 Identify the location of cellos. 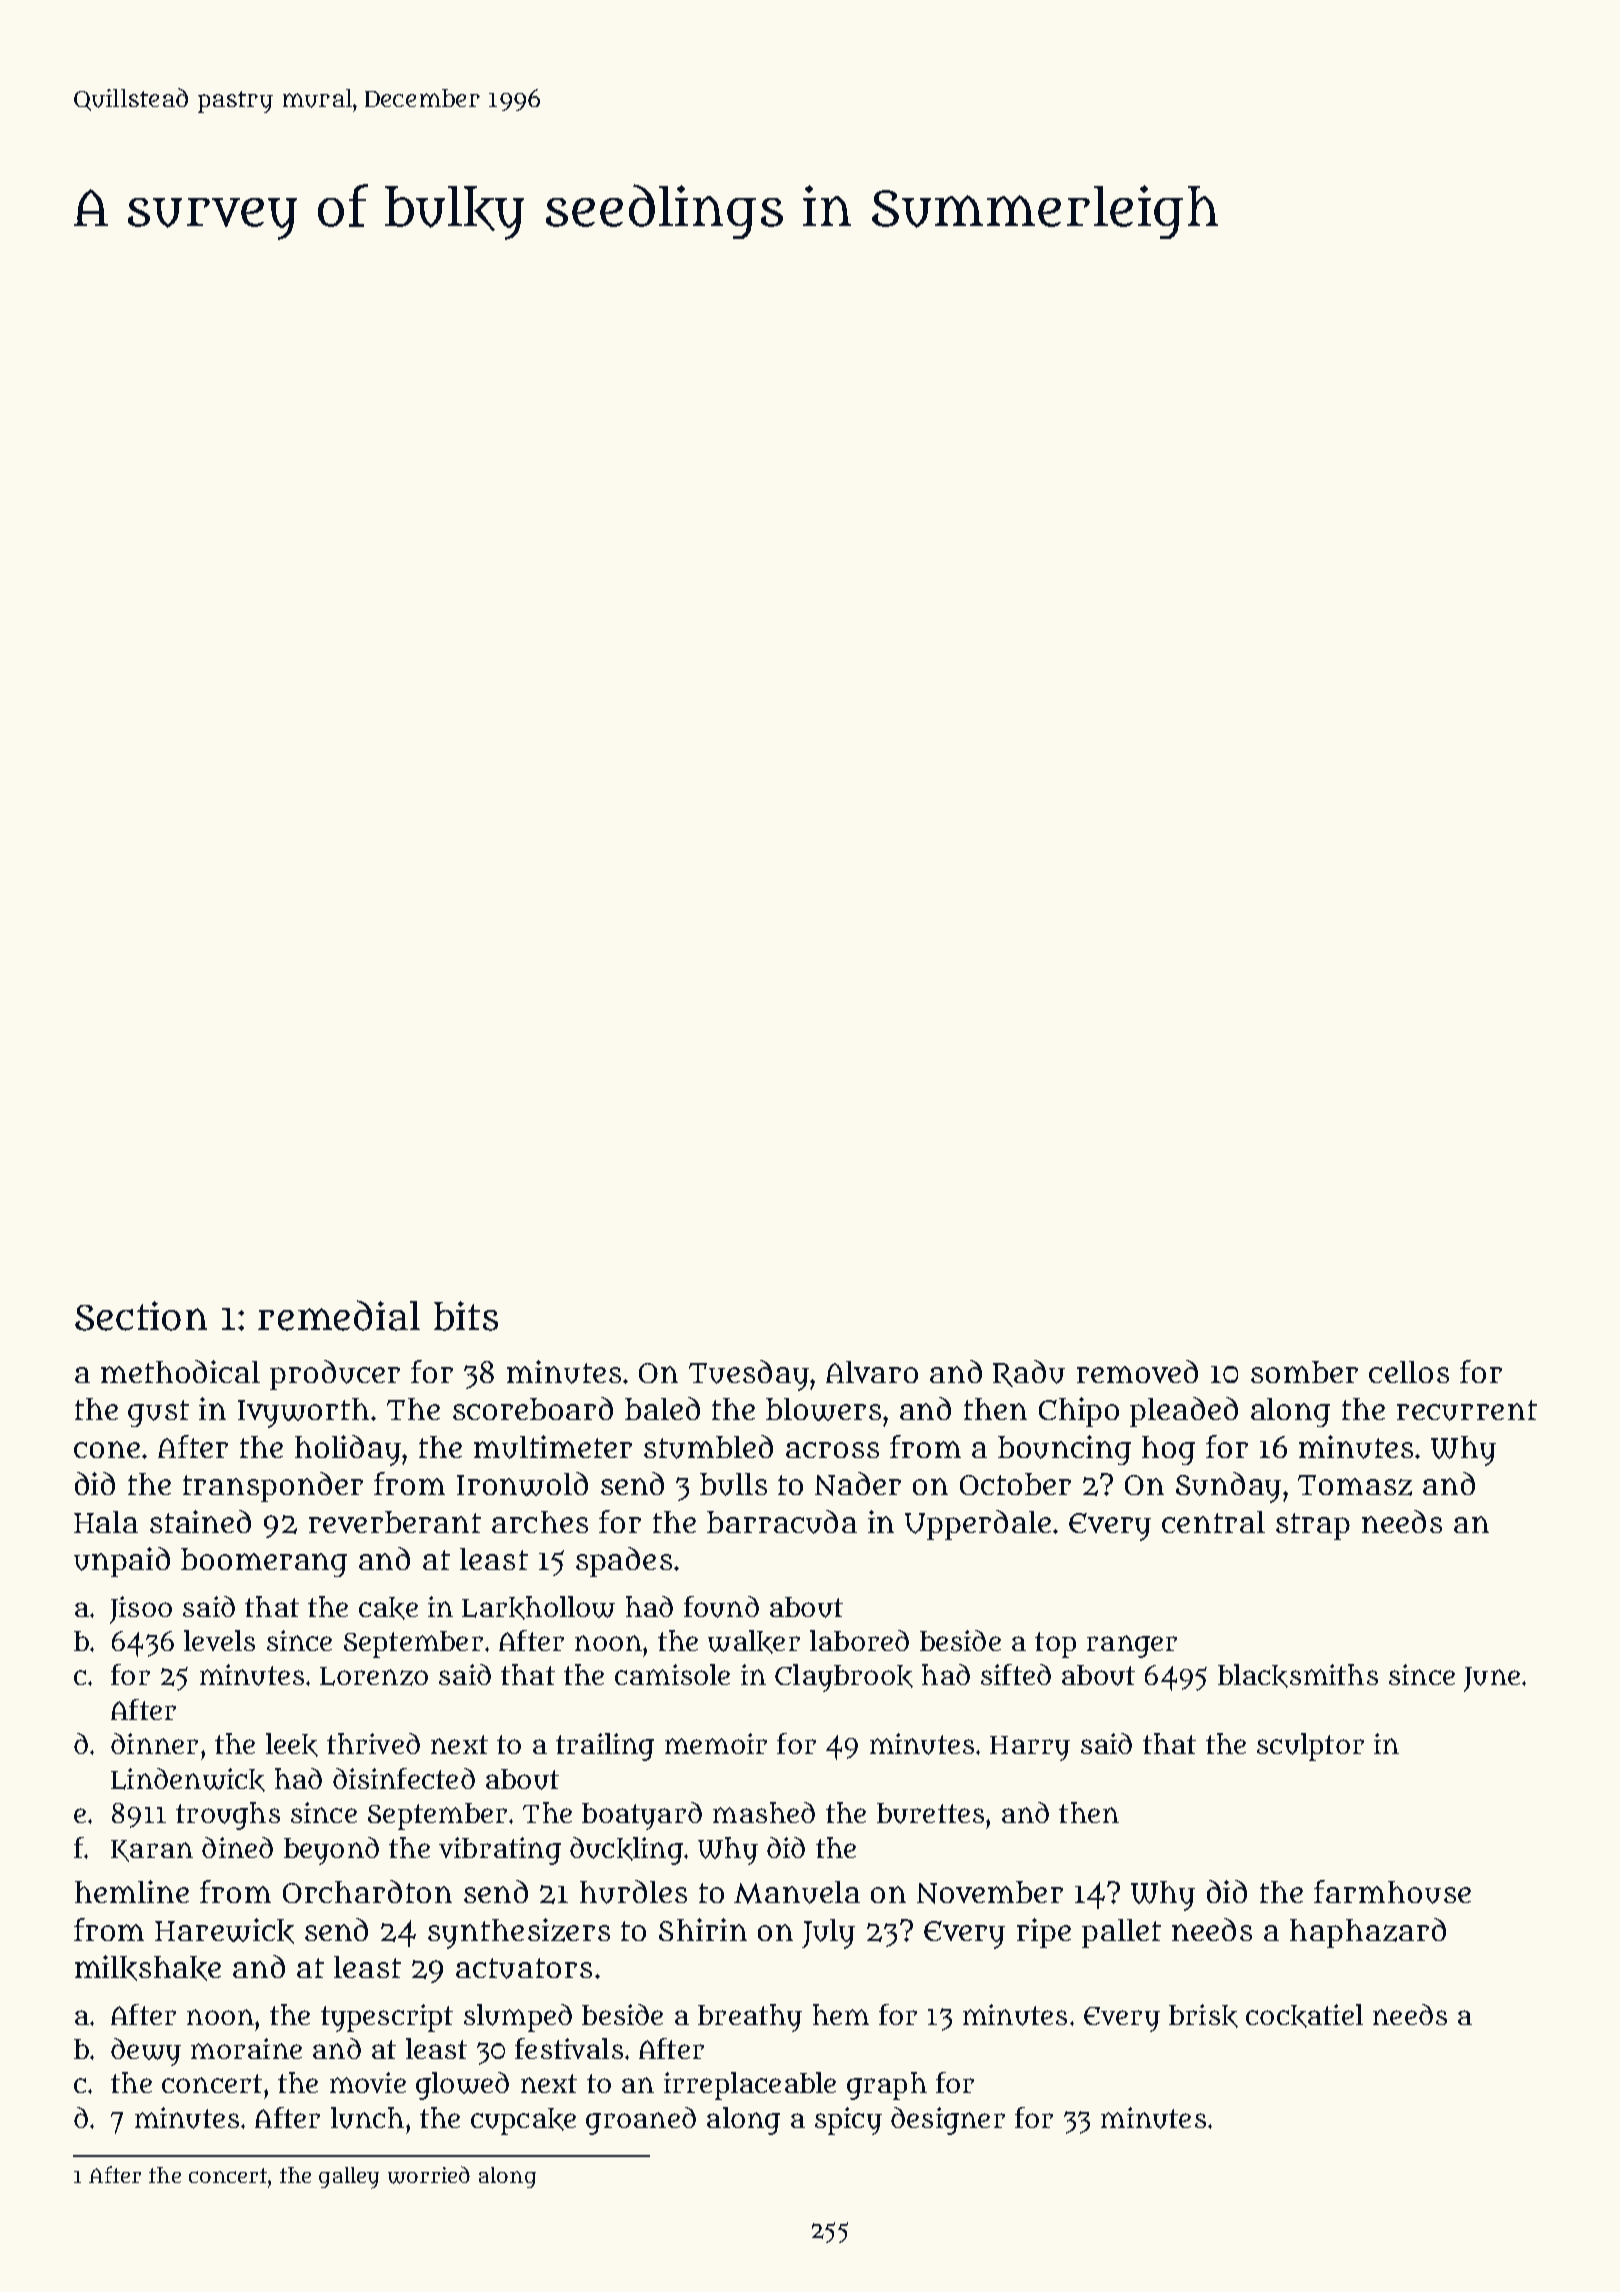
(1409, 1372).
